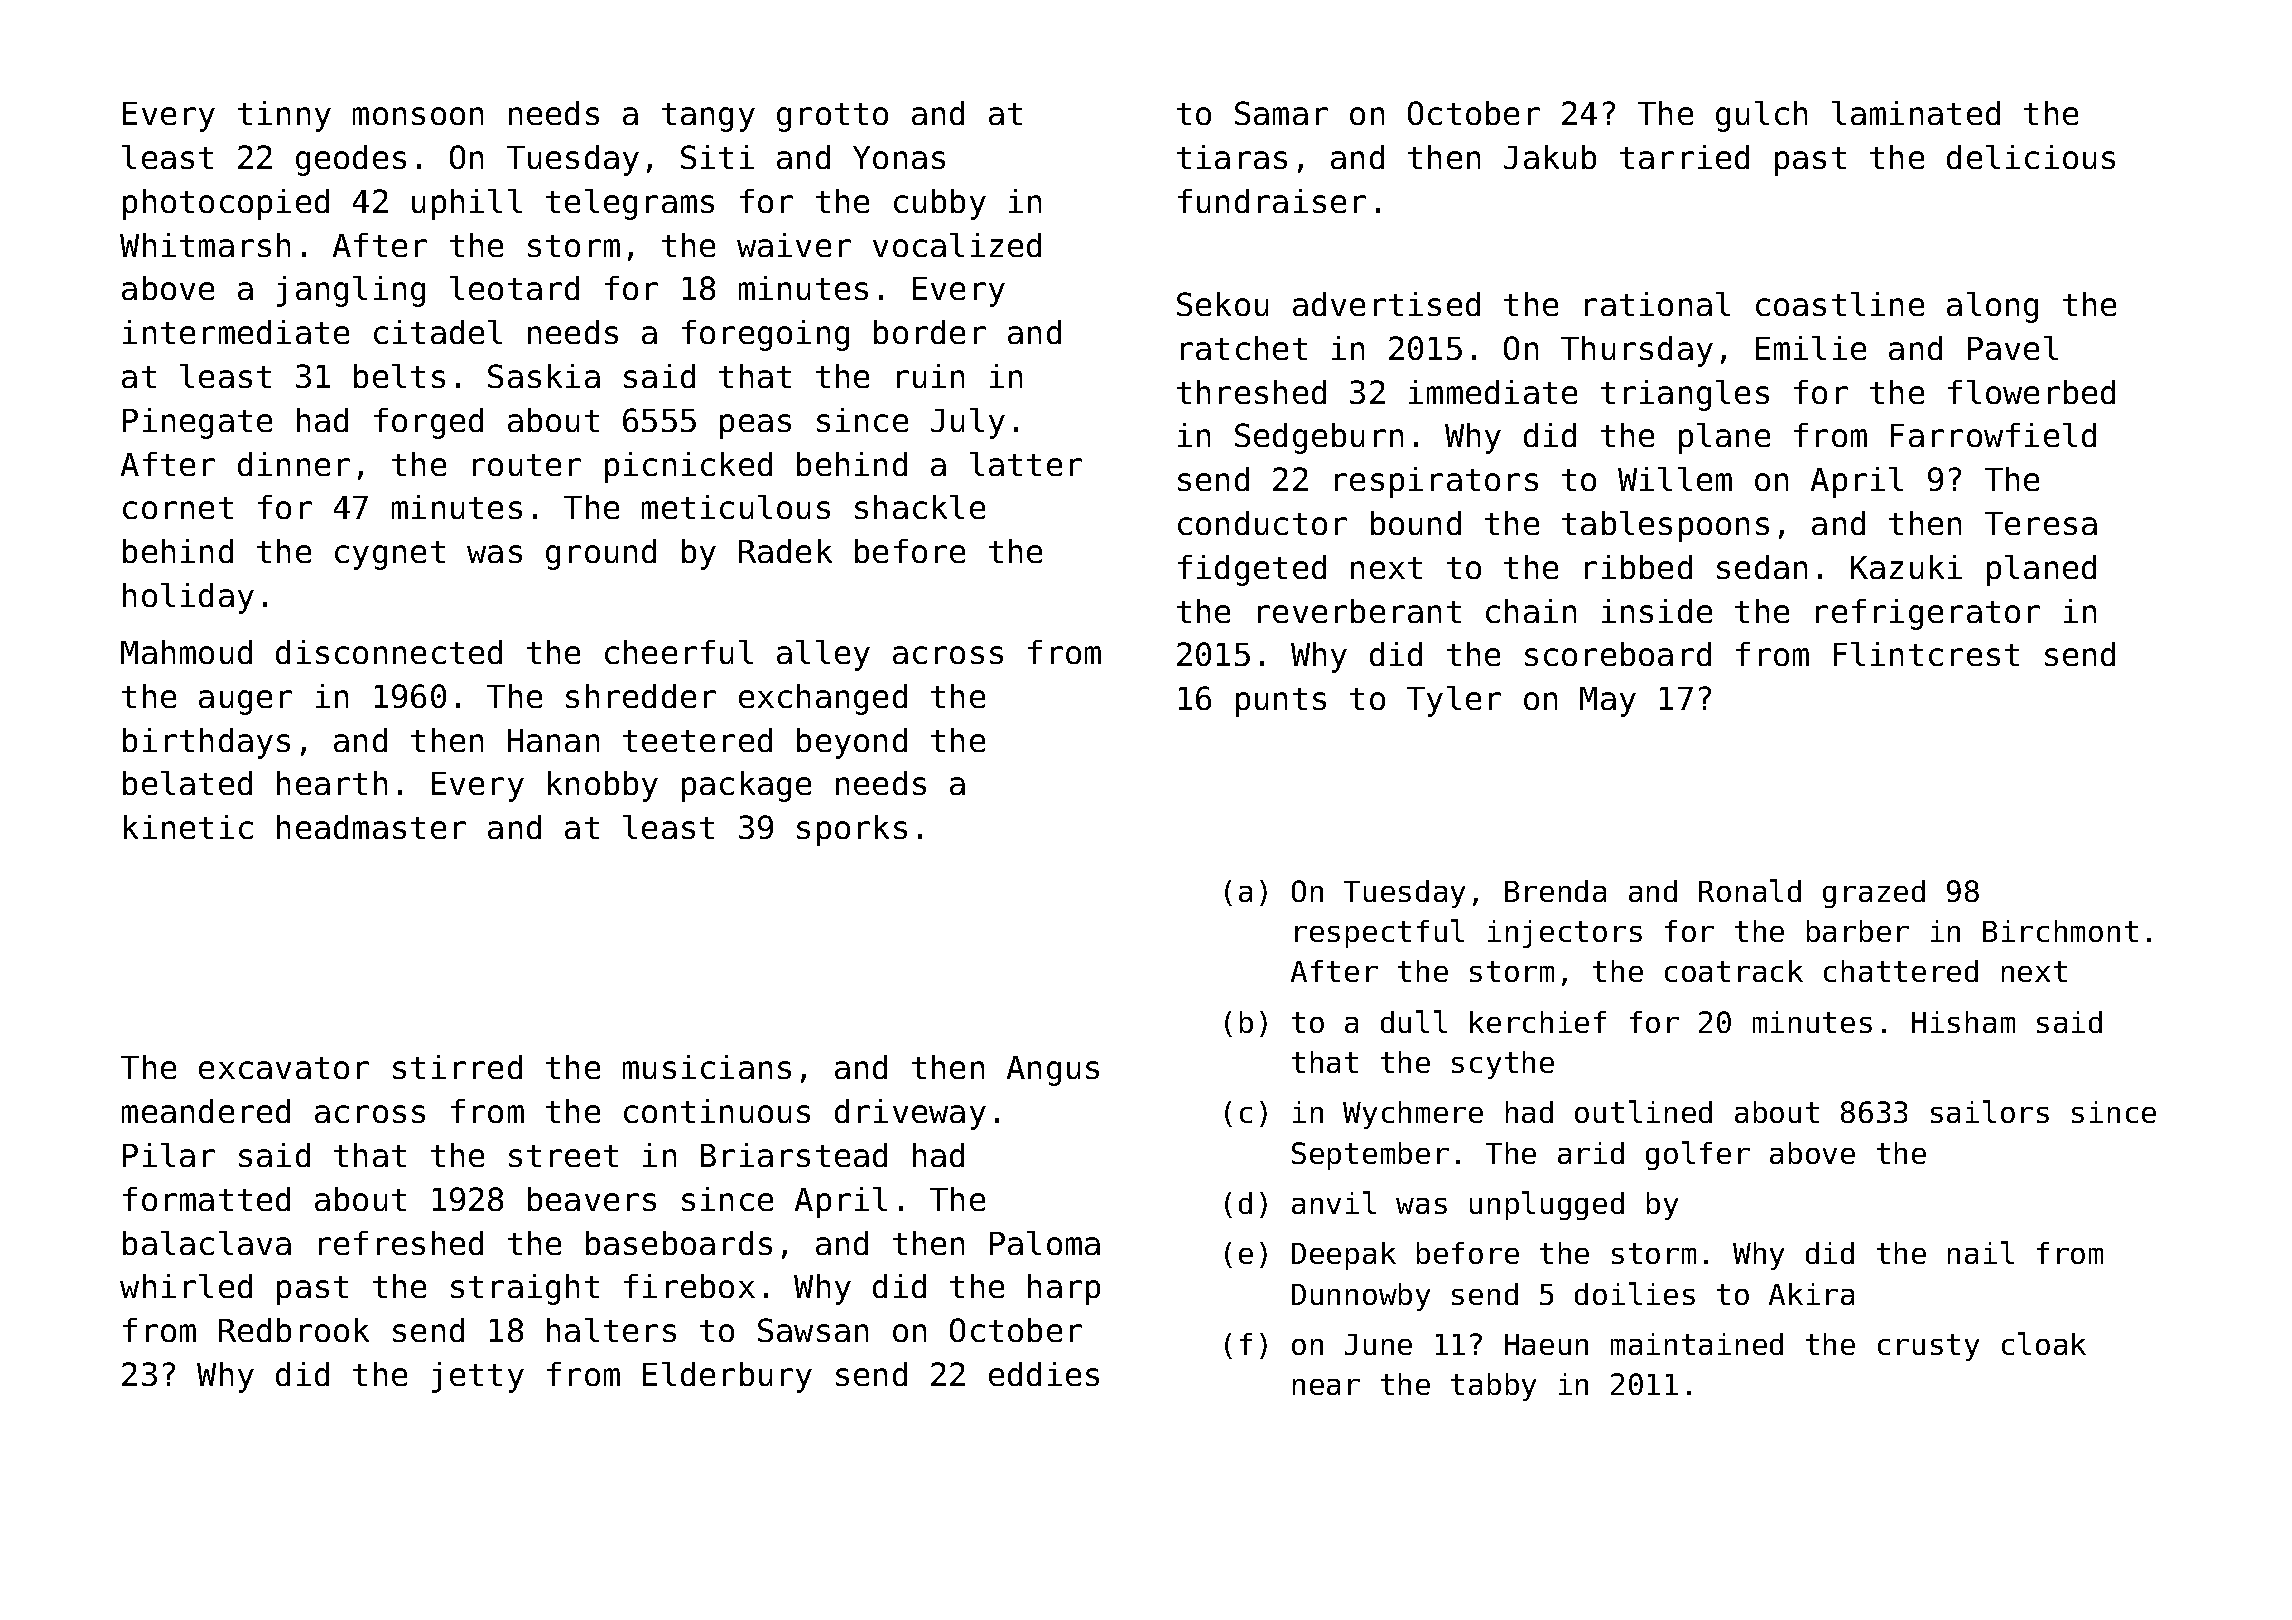  Describe the element at coordinates (727, 1377) in the page. I see `Elderbury` at that location.
